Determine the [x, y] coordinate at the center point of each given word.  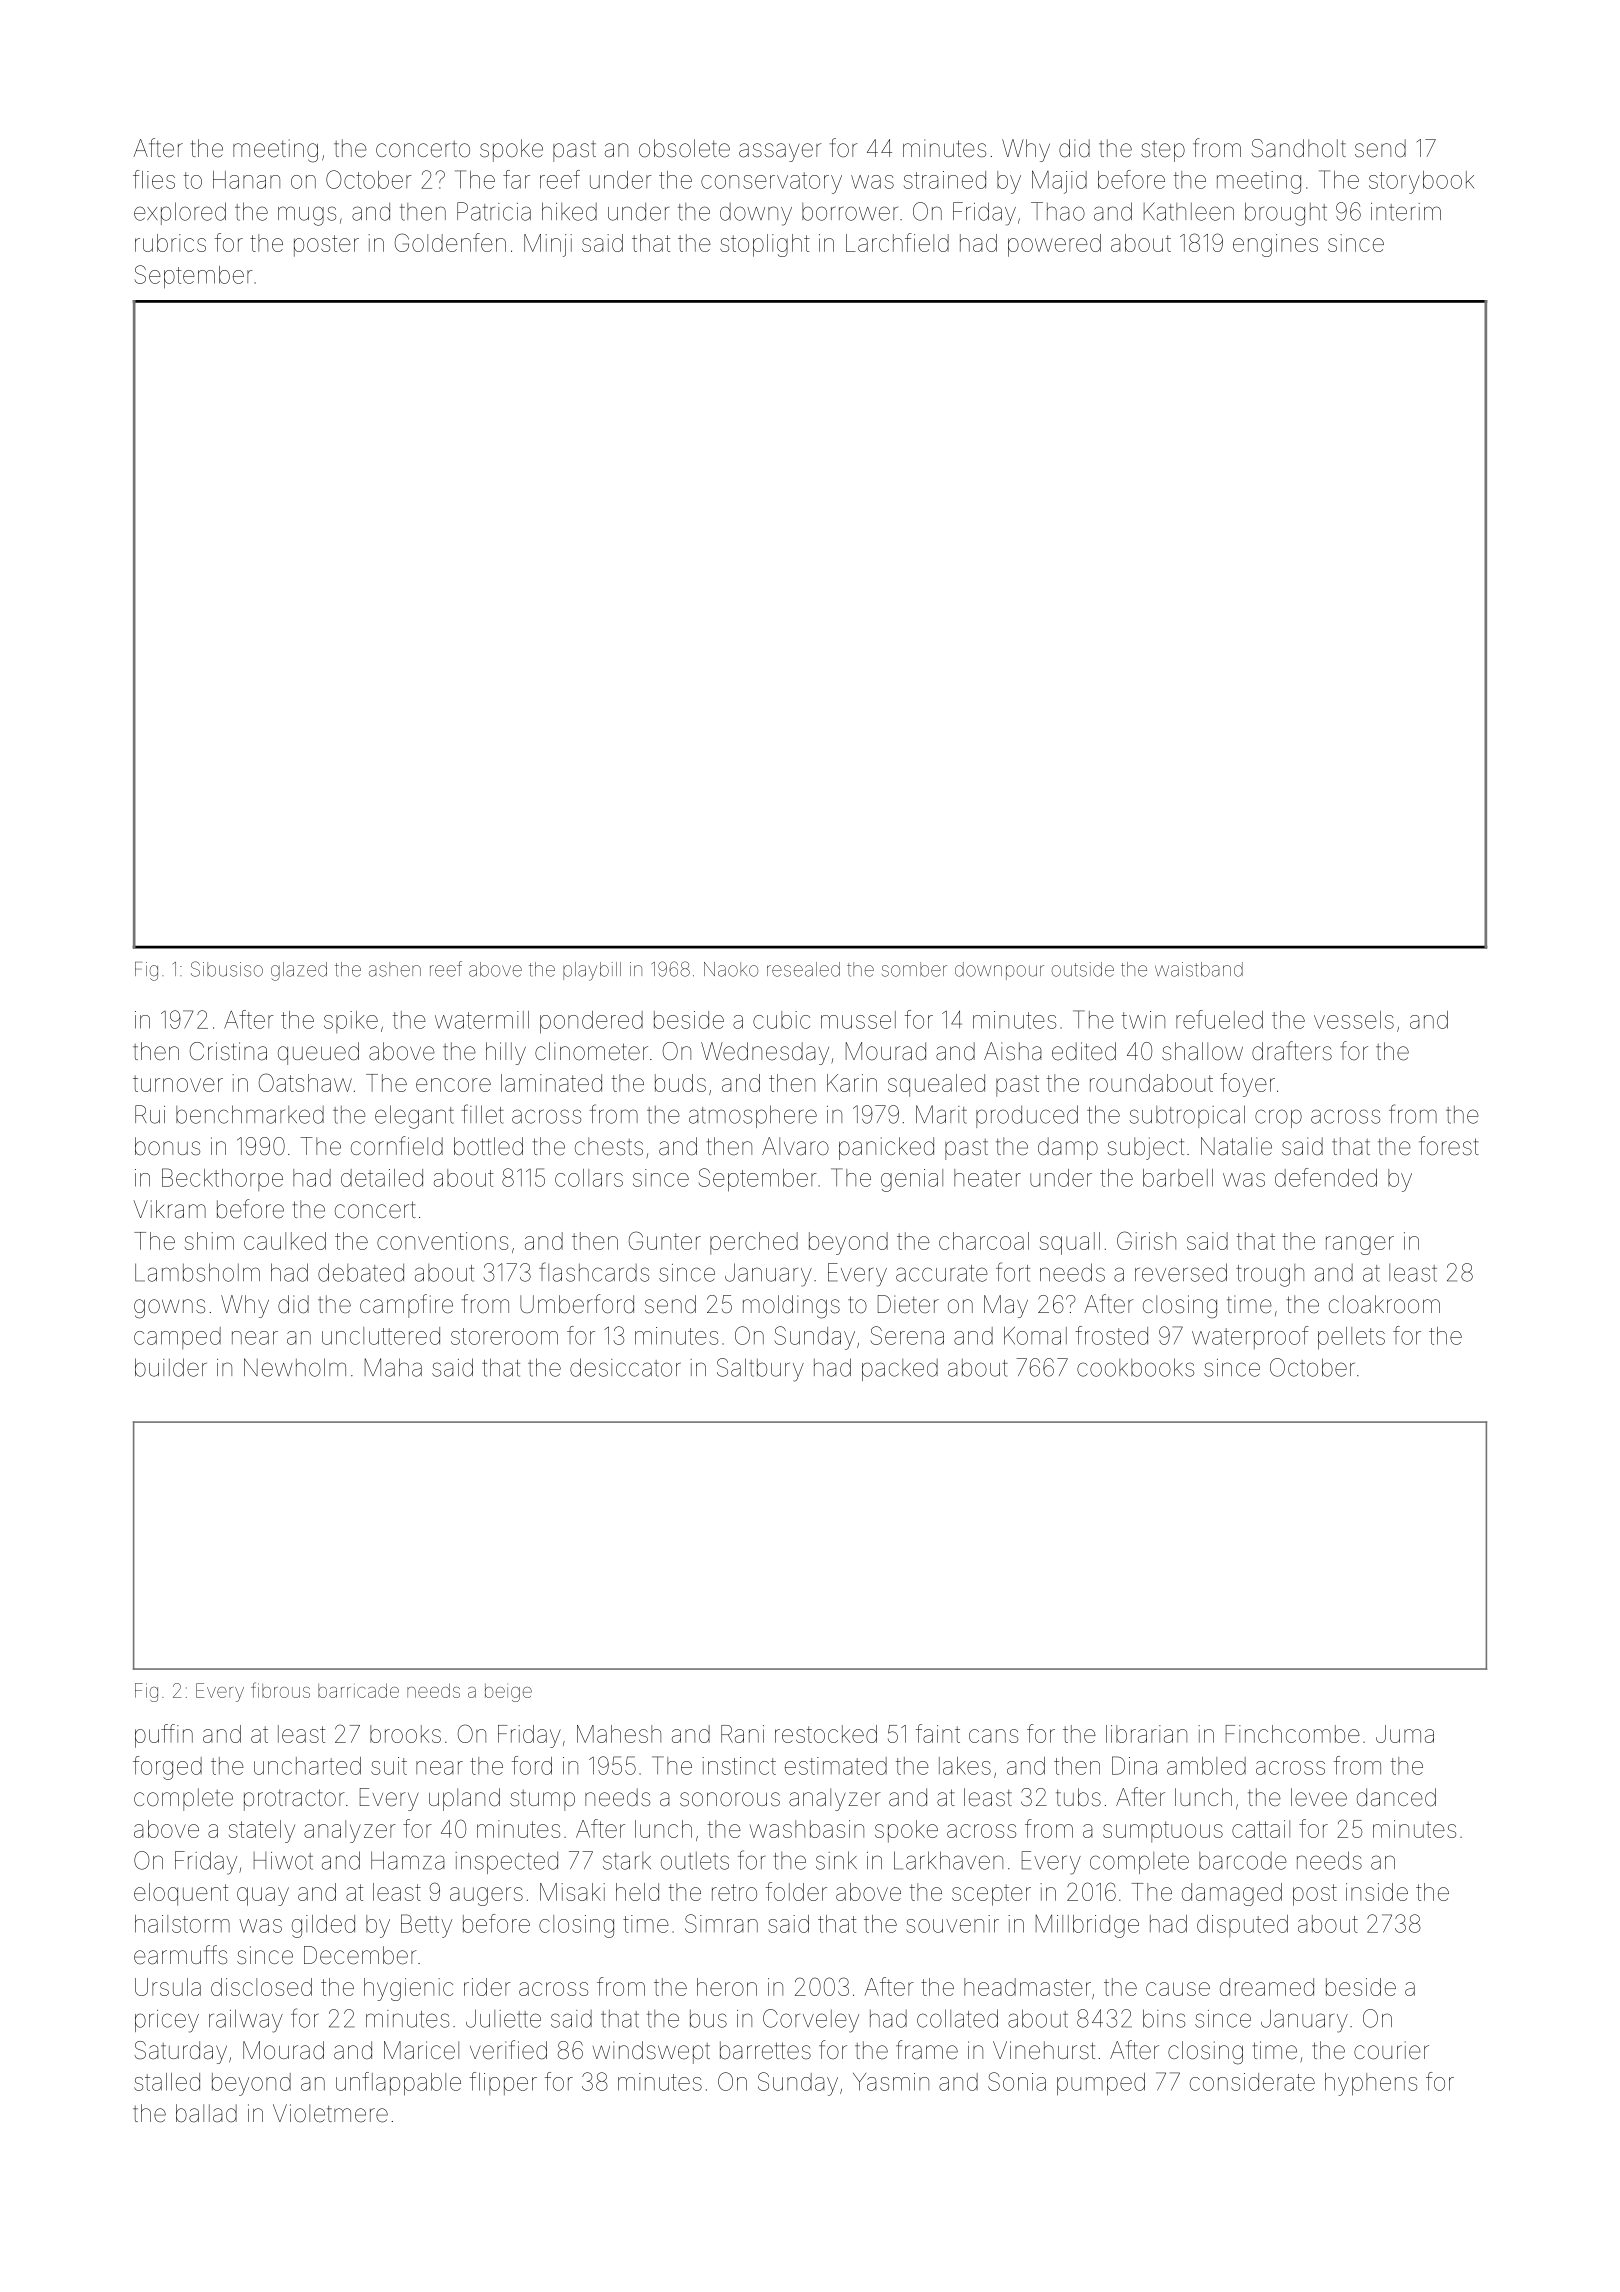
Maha [393, 1367]
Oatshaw [305, 1082]
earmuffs [180, 1955]
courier [1391, 2050]
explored [180, 213]
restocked [826, 1734]
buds [680, 1083]
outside [1083, 969]
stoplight [764, 245]
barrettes [765, 2050]
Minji [548, 245]
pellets [1351, 1338]
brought [1286, 214]
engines [1275, 245]
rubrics [170, 243]
